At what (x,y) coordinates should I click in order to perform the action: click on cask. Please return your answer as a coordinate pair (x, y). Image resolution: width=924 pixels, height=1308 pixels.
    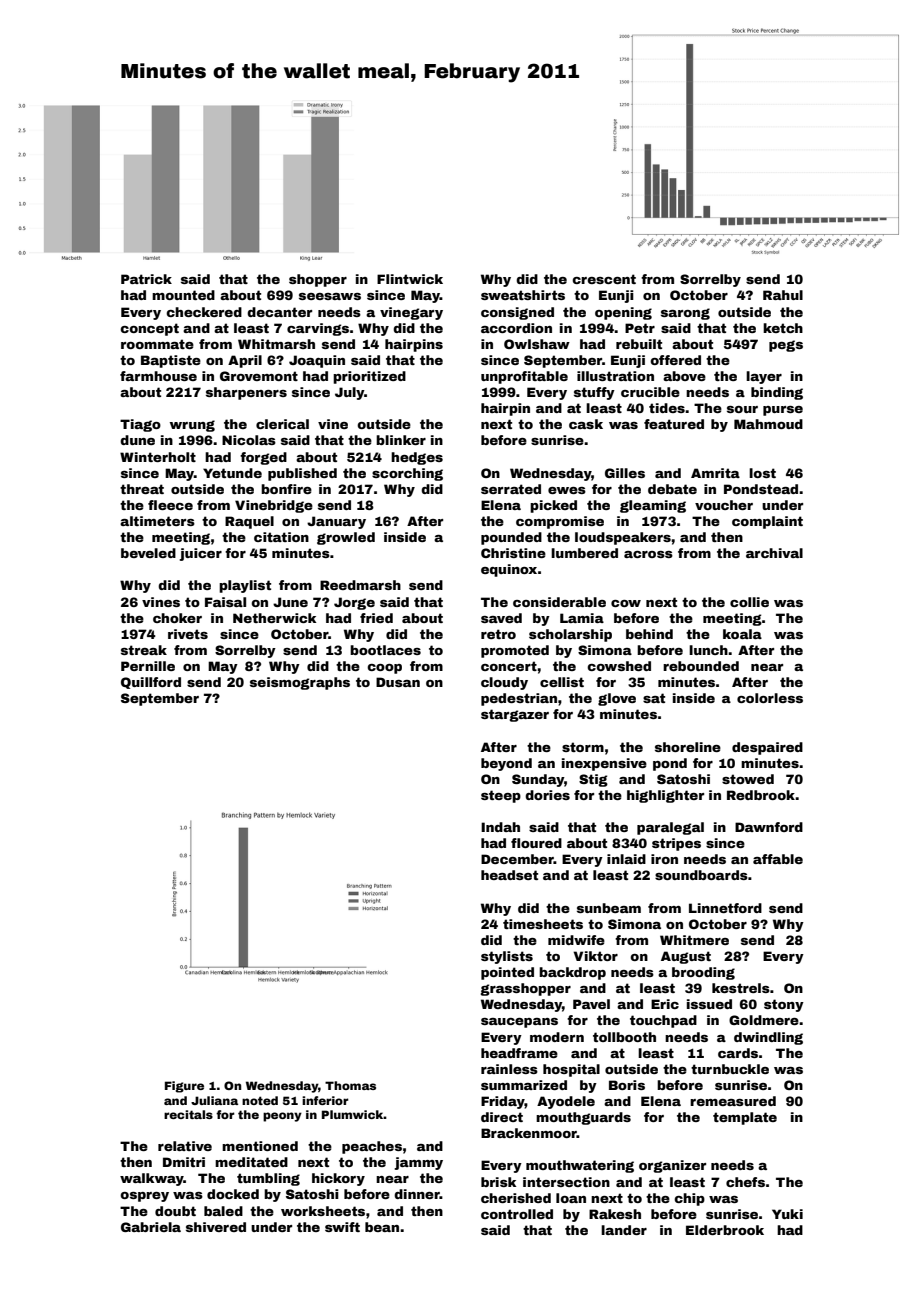
    Looking at the image, I should click on (586, 424).
